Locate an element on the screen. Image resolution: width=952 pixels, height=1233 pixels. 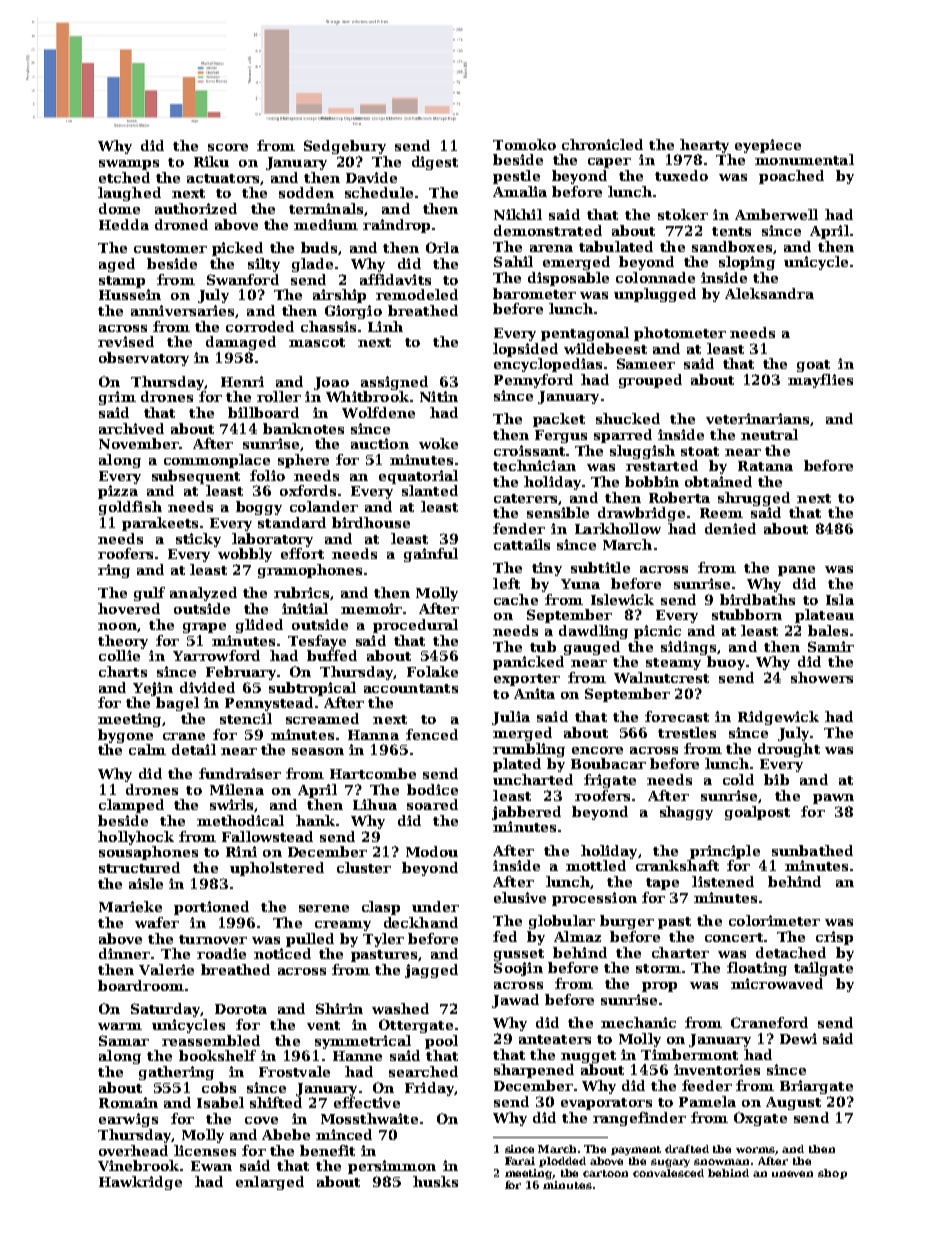
birdbaths is located at coordinates (757, 599).
